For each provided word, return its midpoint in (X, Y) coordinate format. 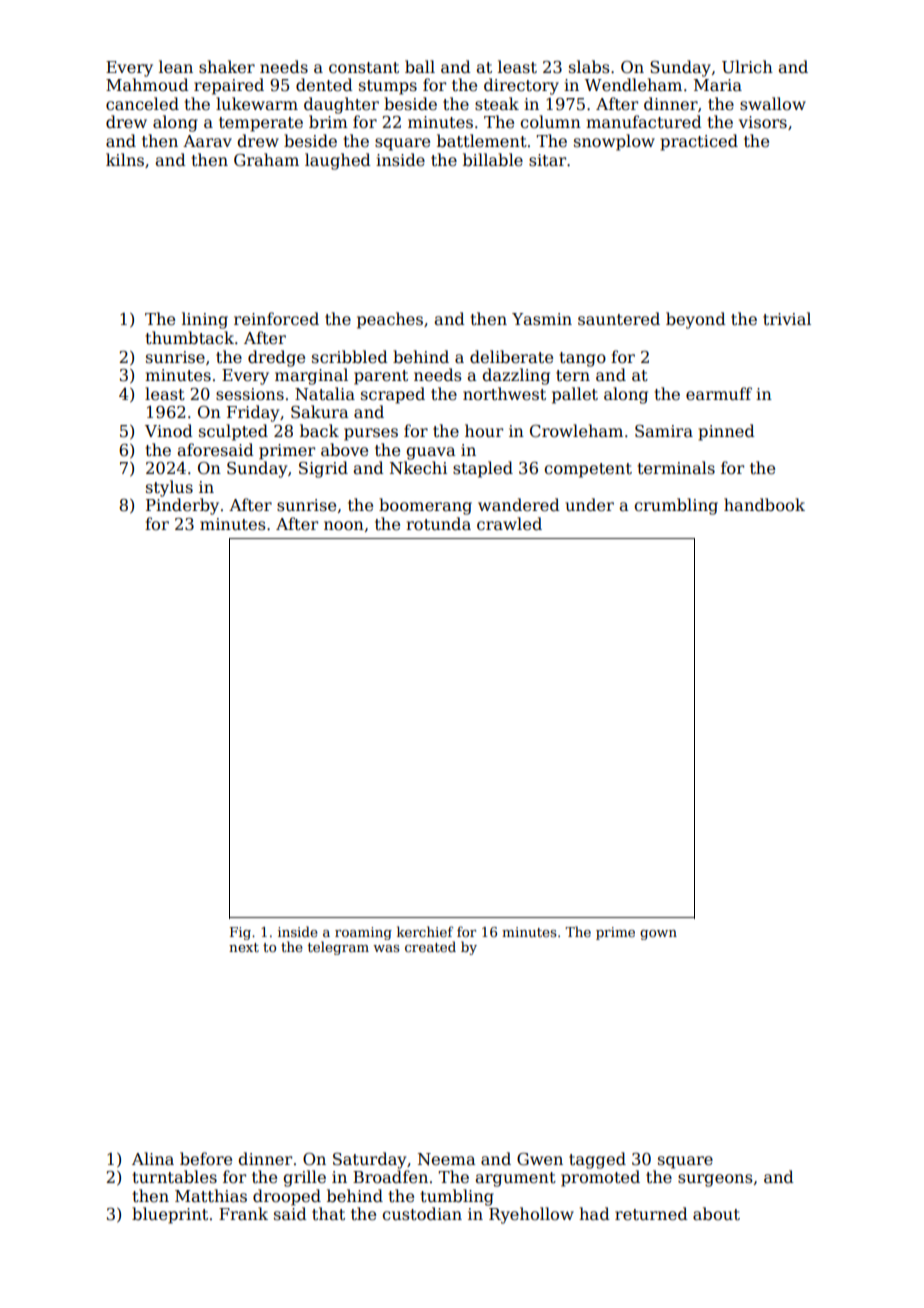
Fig (240, 933)
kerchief (425, 931)
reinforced (276, 319)
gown (658, 935)
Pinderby (182, 506)
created (430, 946)
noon (344, 526)
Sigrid (323, 469)
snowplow (614, 142)
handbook (764, 504)
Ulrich (747, 67)
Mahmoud (147, 84)
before (206, 1159)
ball (420, 66)
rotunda (438, 524)
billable (493, 160)
